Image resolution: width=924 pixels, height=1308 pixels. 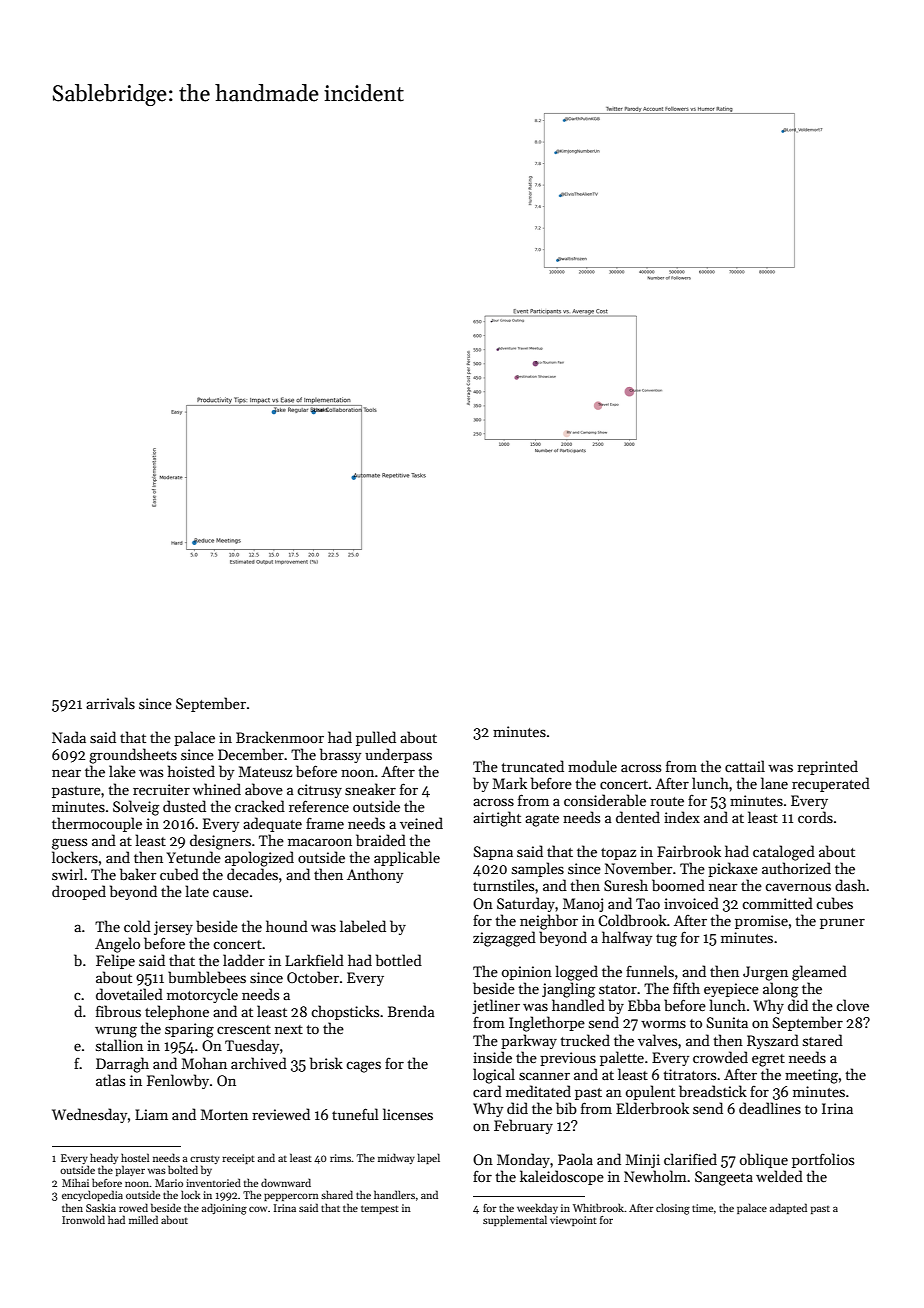 What do you see at coordinates (834, 903) in the document?
I see `cubes` at bounding box center [834, 903].
